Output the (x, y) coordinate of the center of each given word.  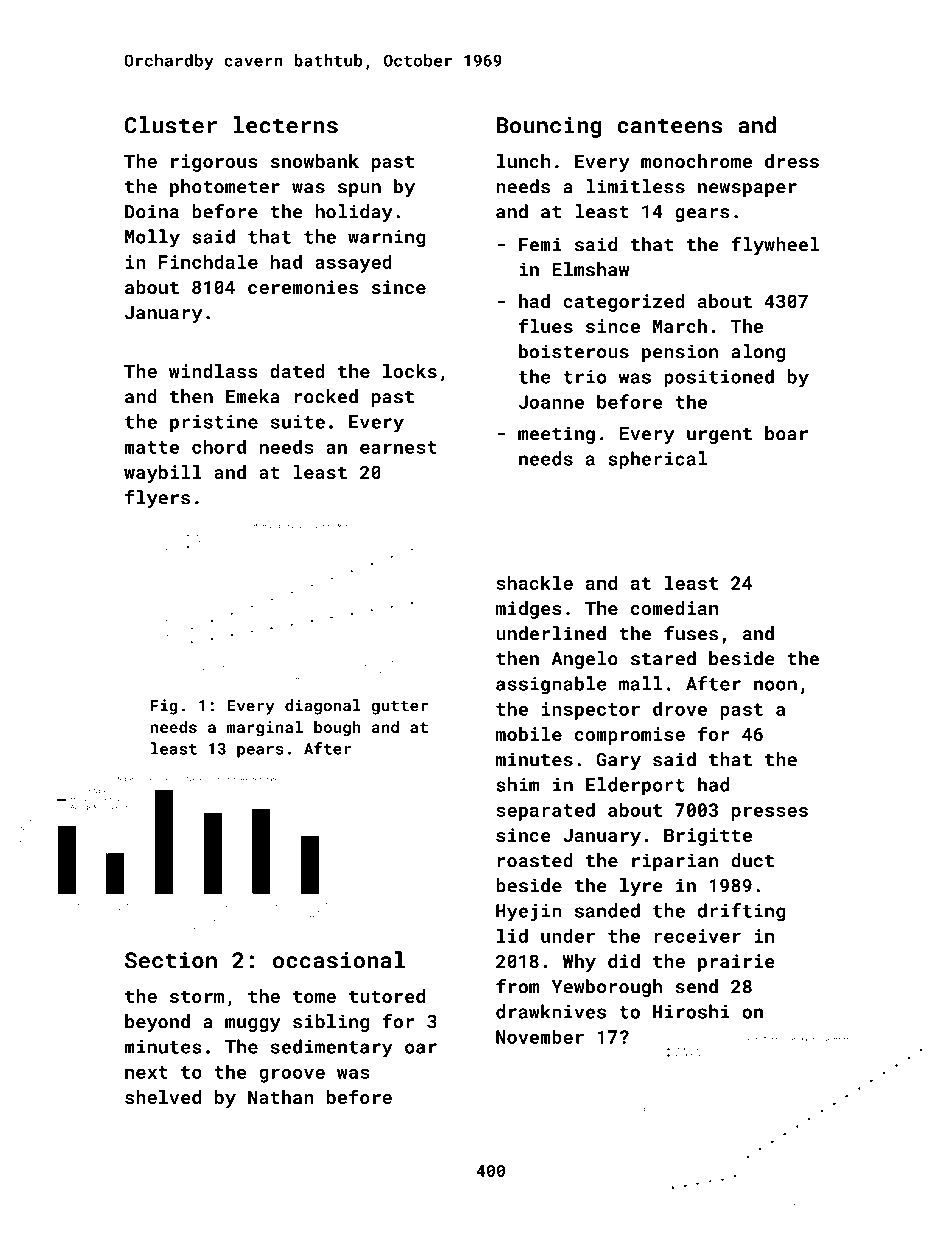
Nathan (281, 1097)
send (696, 986)
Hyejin (529, 913)
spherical (657, 460)
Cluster (171, 125)
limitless (635, 186)
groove (292, 1075)
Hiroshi (691, 1011)
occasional (339, 960)
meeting (556, 435)
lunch (523, 161)
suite (298, 422)
